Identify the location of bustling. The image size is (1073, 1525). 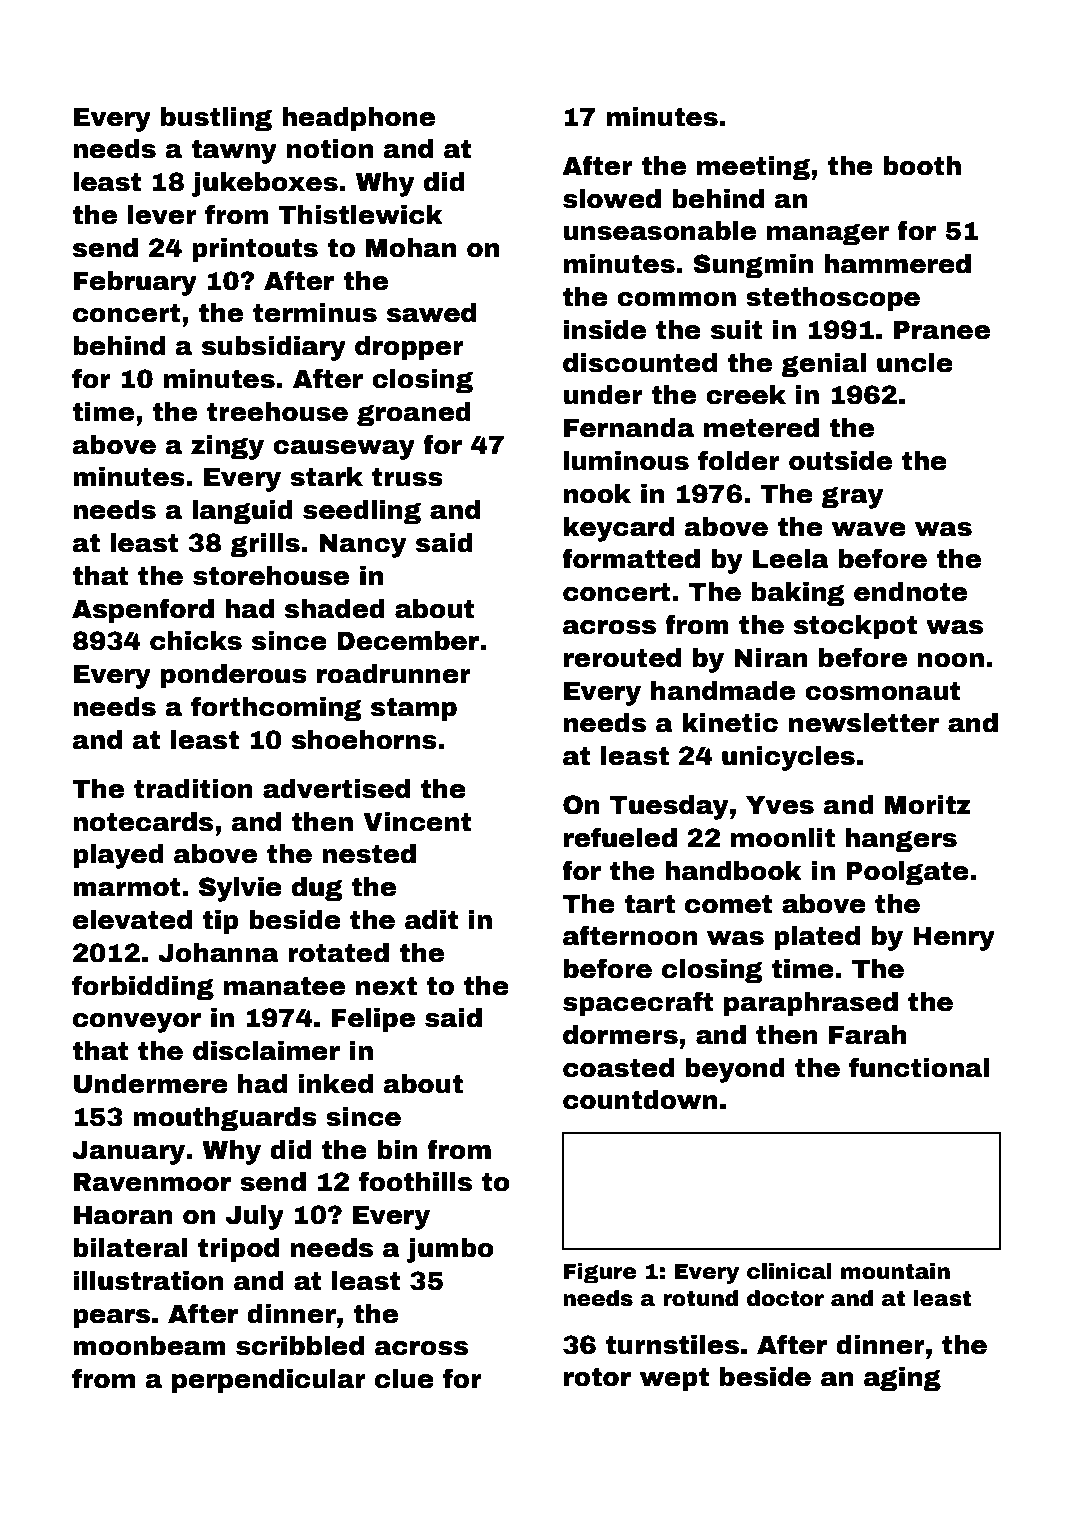
(216, 119).
